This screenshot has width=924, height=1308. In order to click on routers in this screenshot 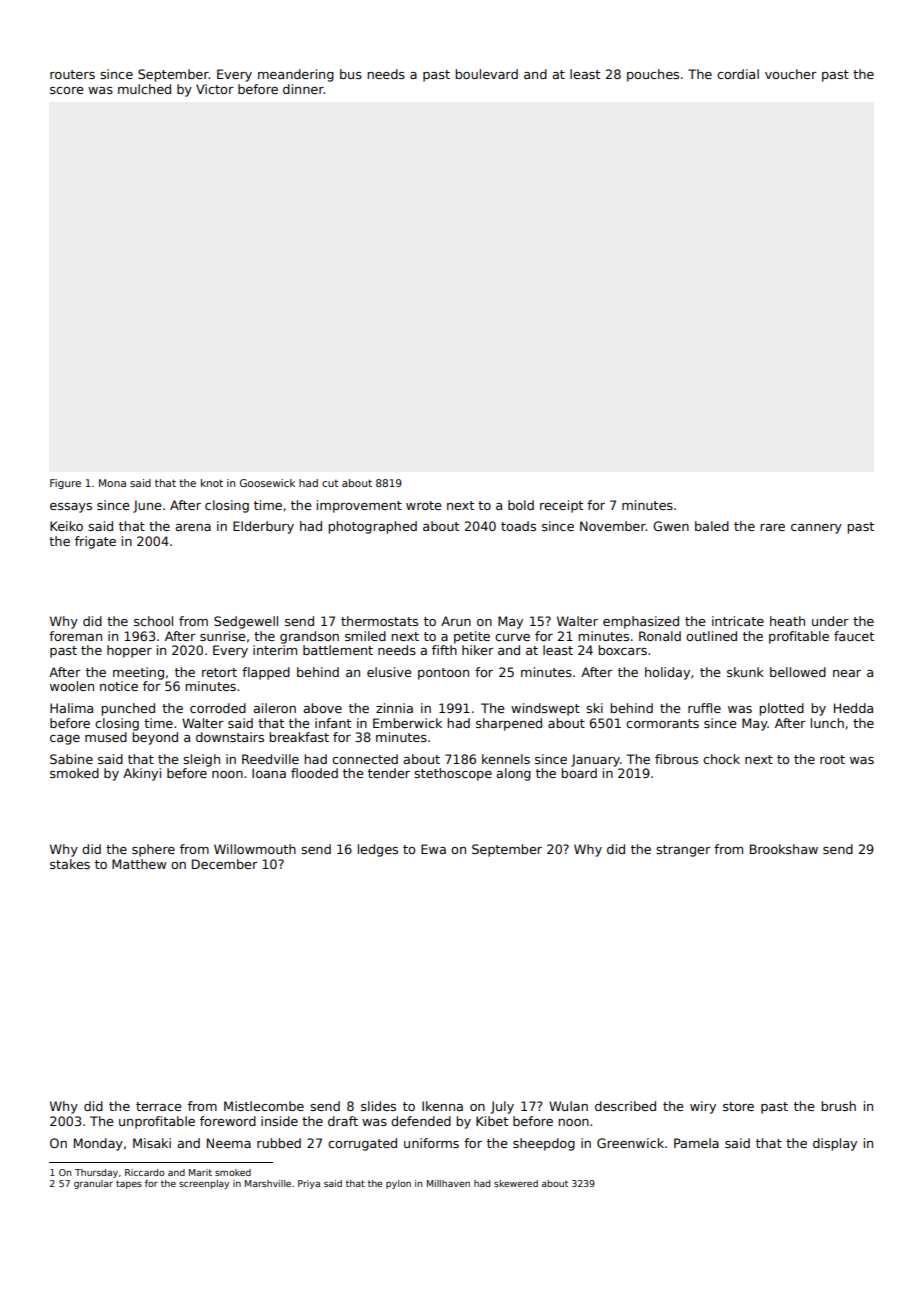, I will do `click(72, 74)`.
